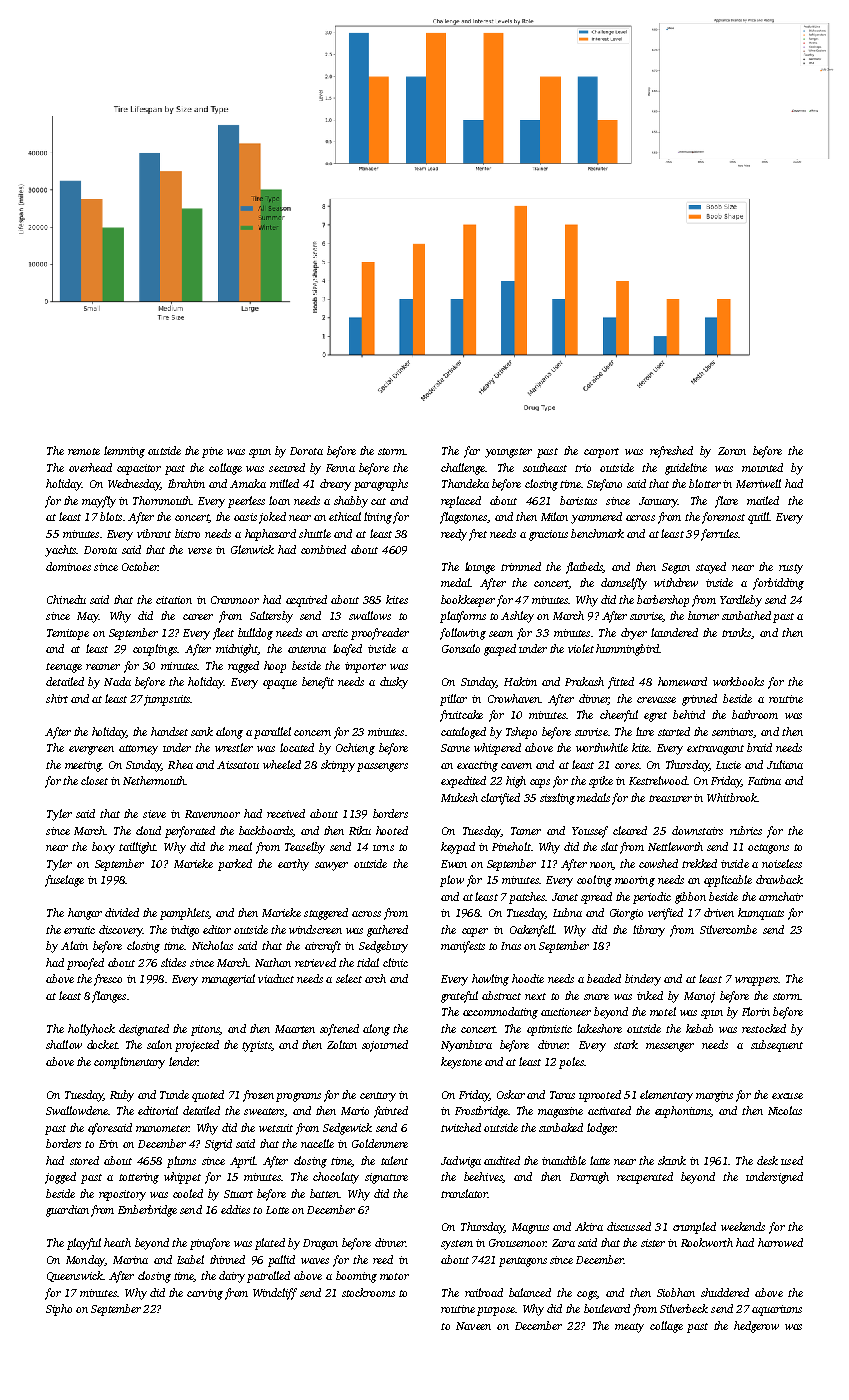 This screenshot has width=849, height=1400. I want to click on carport, so click(601, 453).
